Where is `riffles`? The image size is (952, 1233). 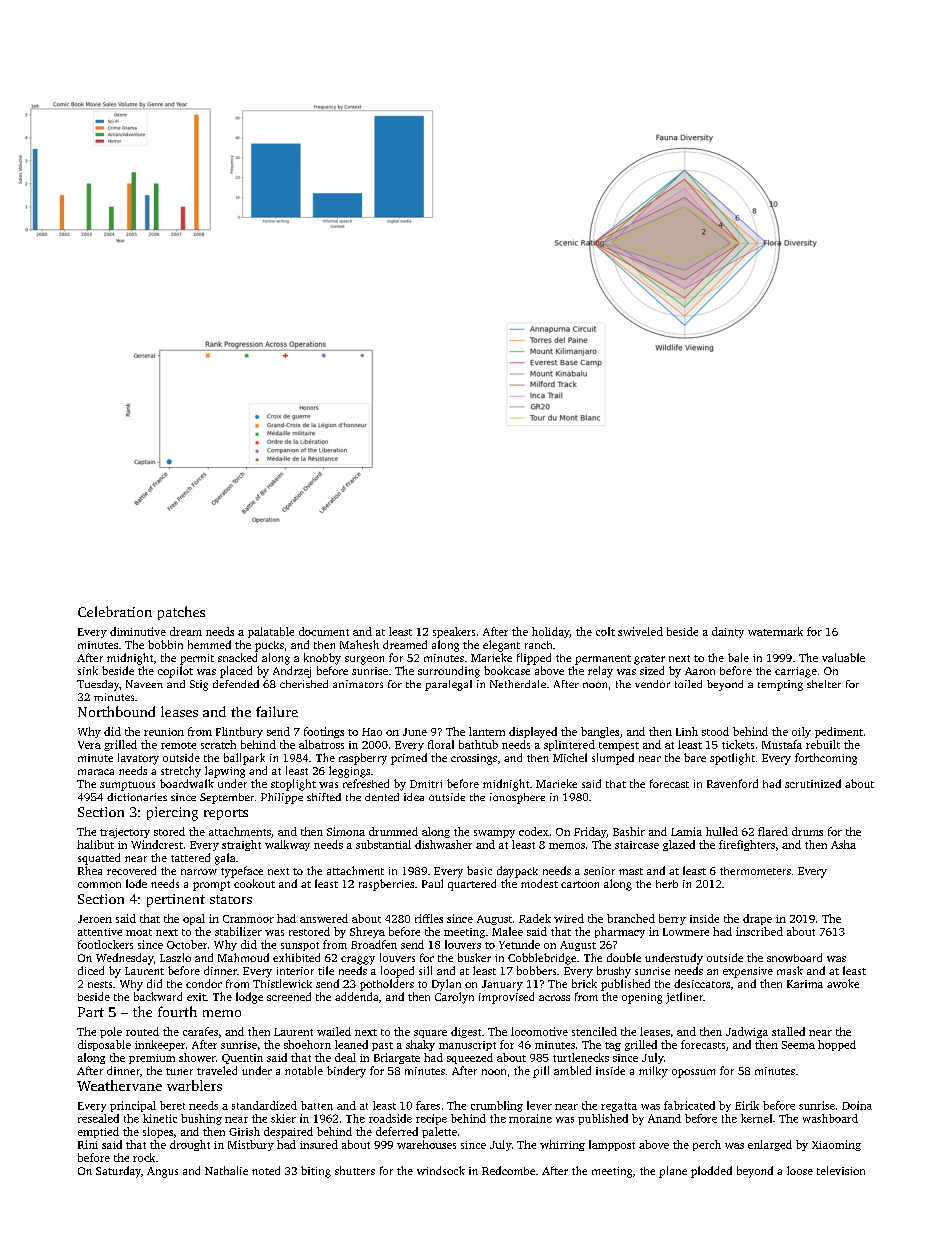
riffles is located at coordinates (429, 918).
